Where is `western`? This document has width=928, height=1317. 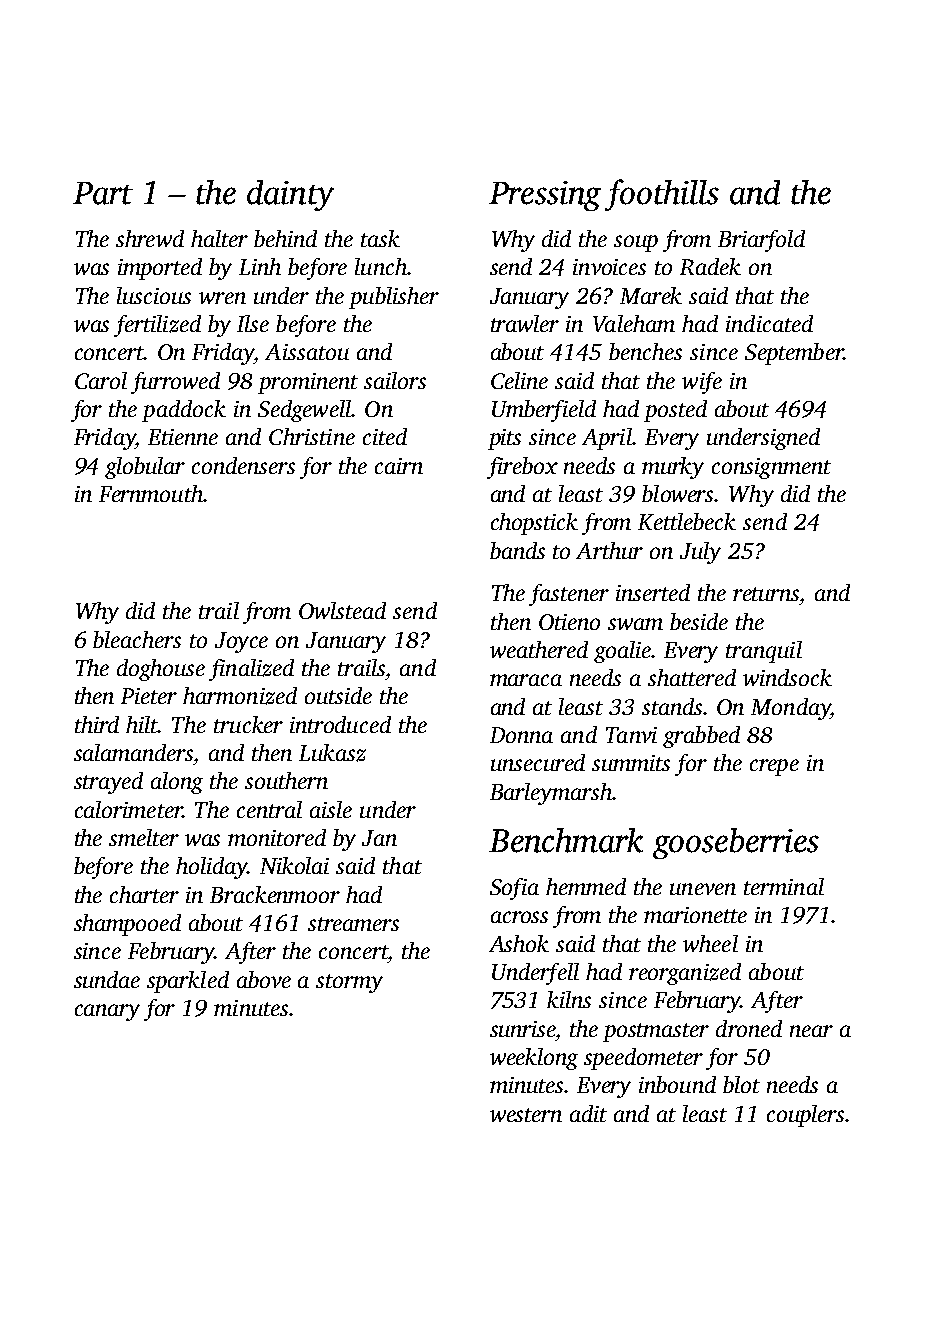 western is located at coordinates (526, 1115).
